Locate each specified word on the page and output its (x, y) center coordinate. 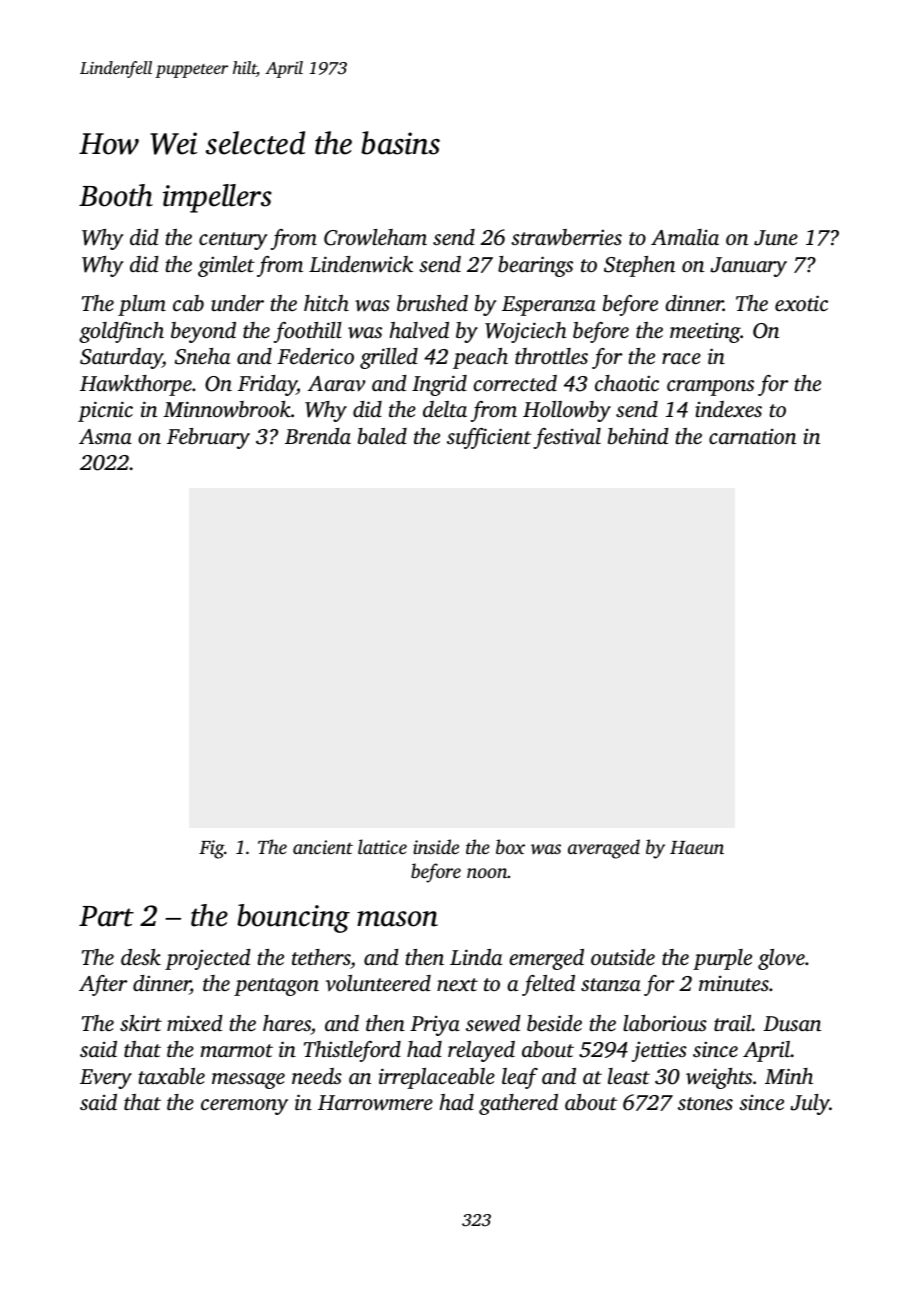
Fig (211, 849)
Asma (105, 436)
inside (436, 846)
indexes (728, 409)
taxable (171, 1076)
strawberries (566, 237)
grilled (389, 358)
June (776, 238)
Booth (116, 195)
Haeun (697, 847)
